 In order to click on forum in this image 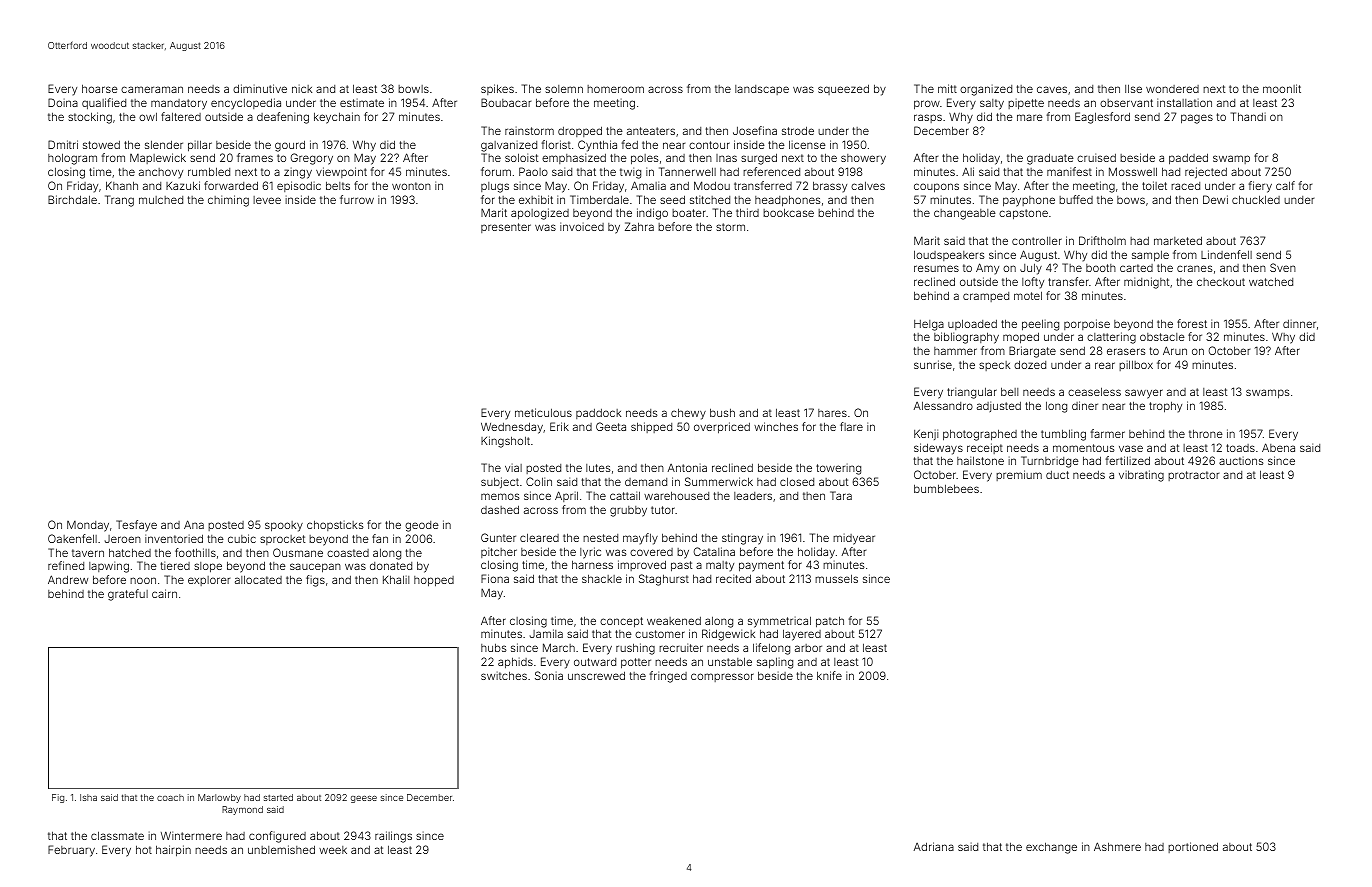, I will do `click(496, 171)`.
